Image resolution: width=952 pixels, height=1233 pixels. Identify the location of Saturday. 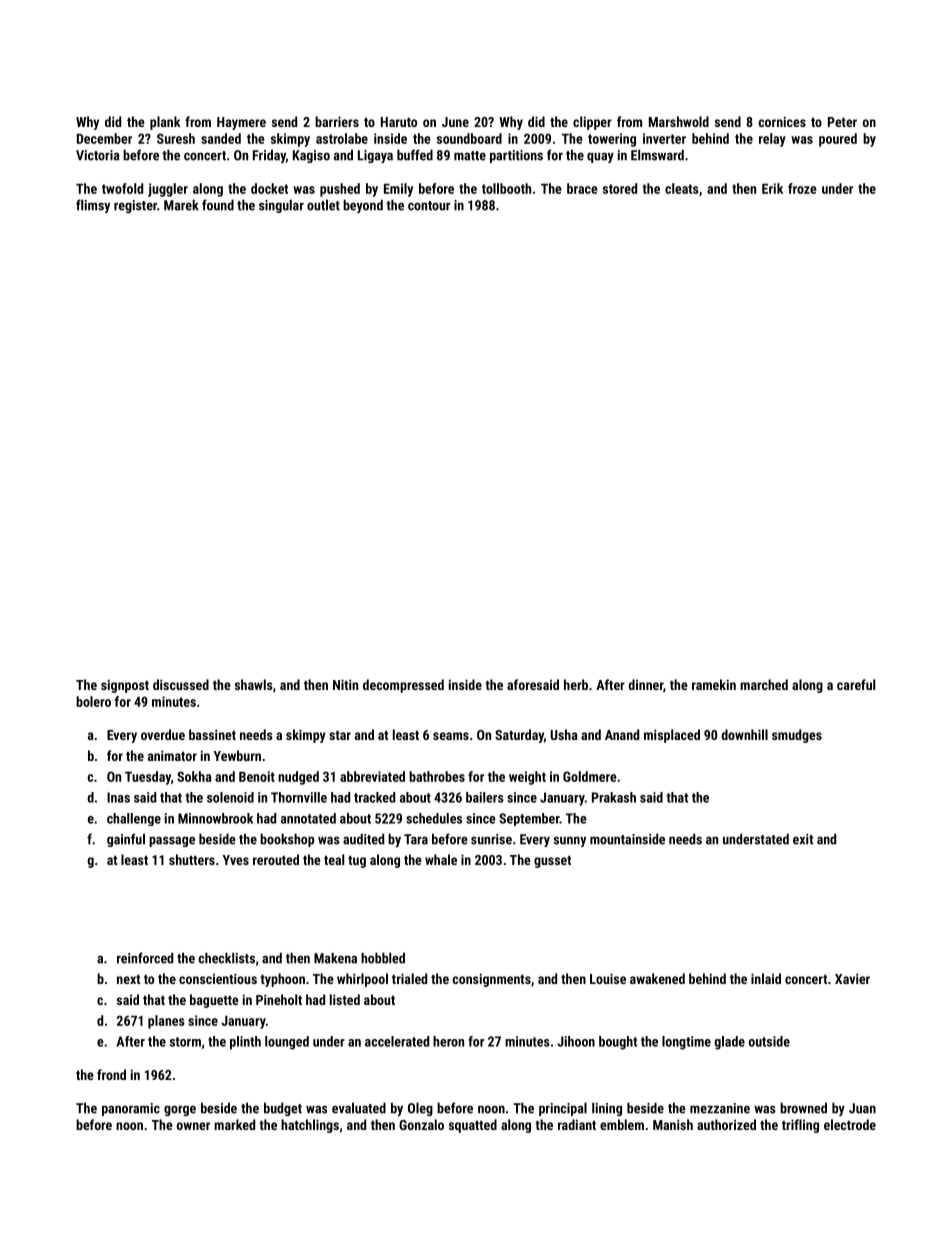
(519, 736).
